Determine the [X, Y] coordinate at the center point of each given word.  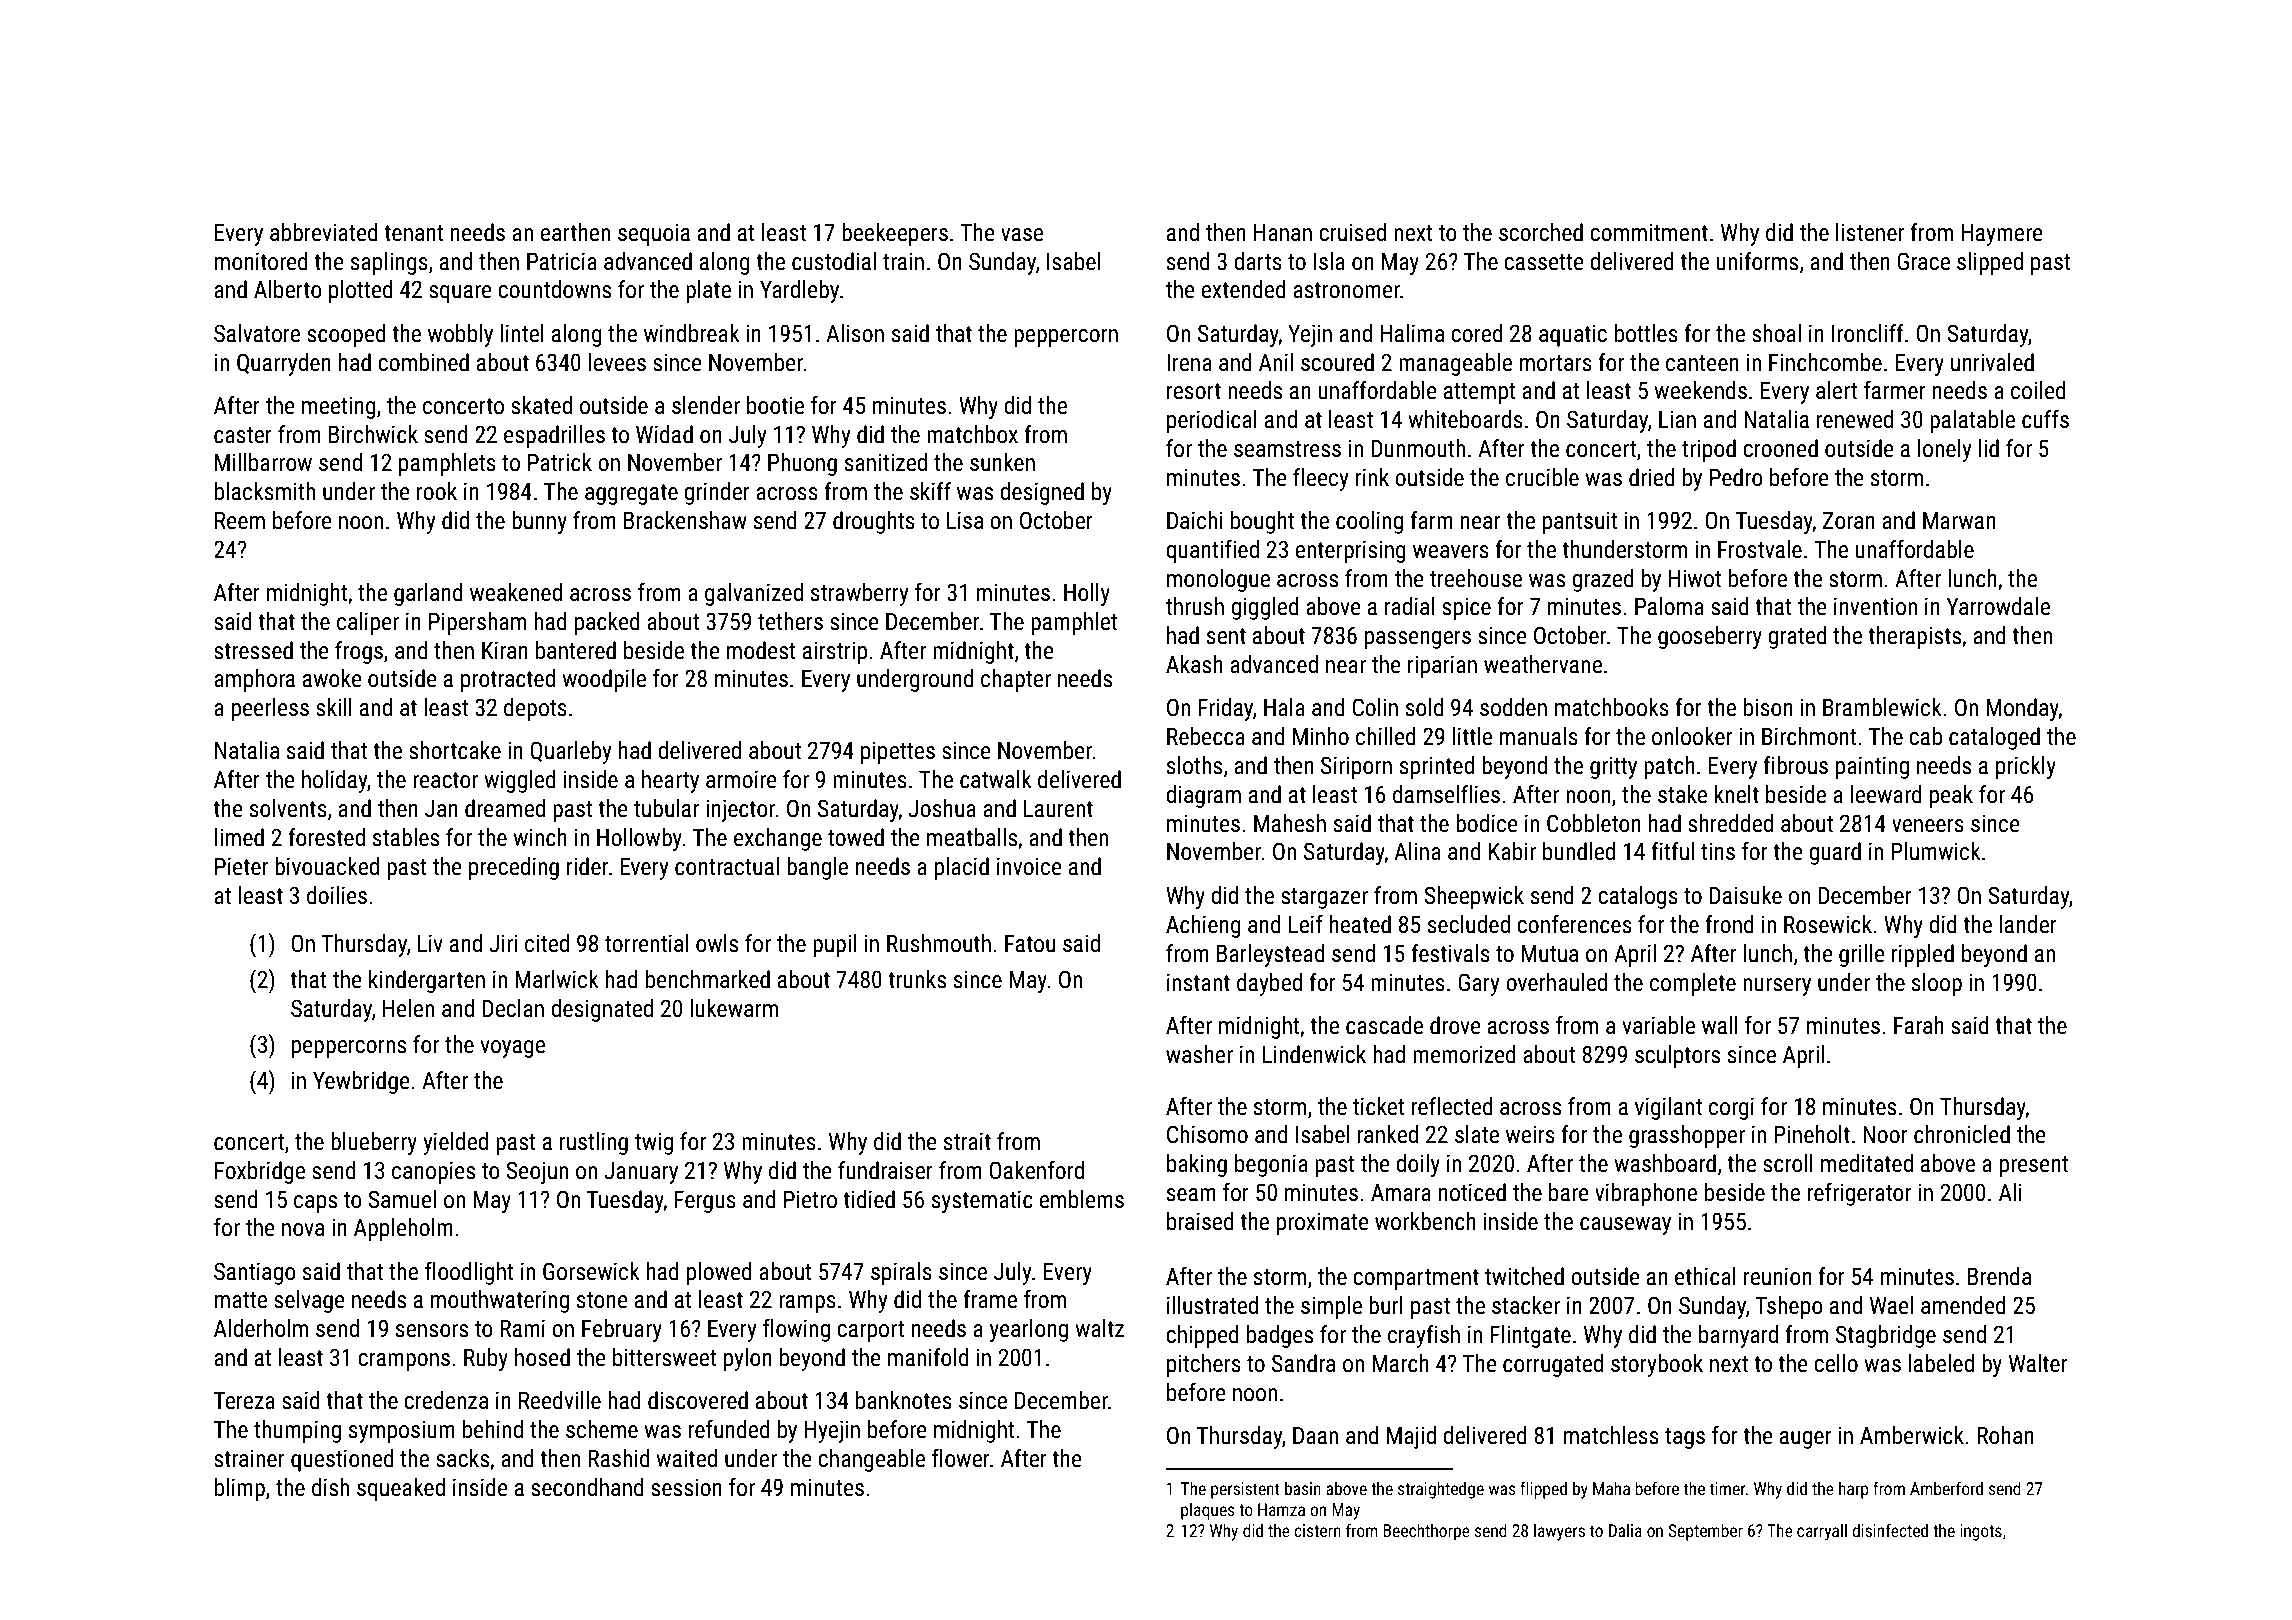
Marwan [1959, 521]
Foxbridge [260, 1172]
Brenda [1999, 1276]
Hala [1284, 707]
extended [1243, 289]
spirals [901, 1273]
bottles [1646, 333]
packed [607, 623]
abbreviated [324, 232]
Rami [522, 1328]
